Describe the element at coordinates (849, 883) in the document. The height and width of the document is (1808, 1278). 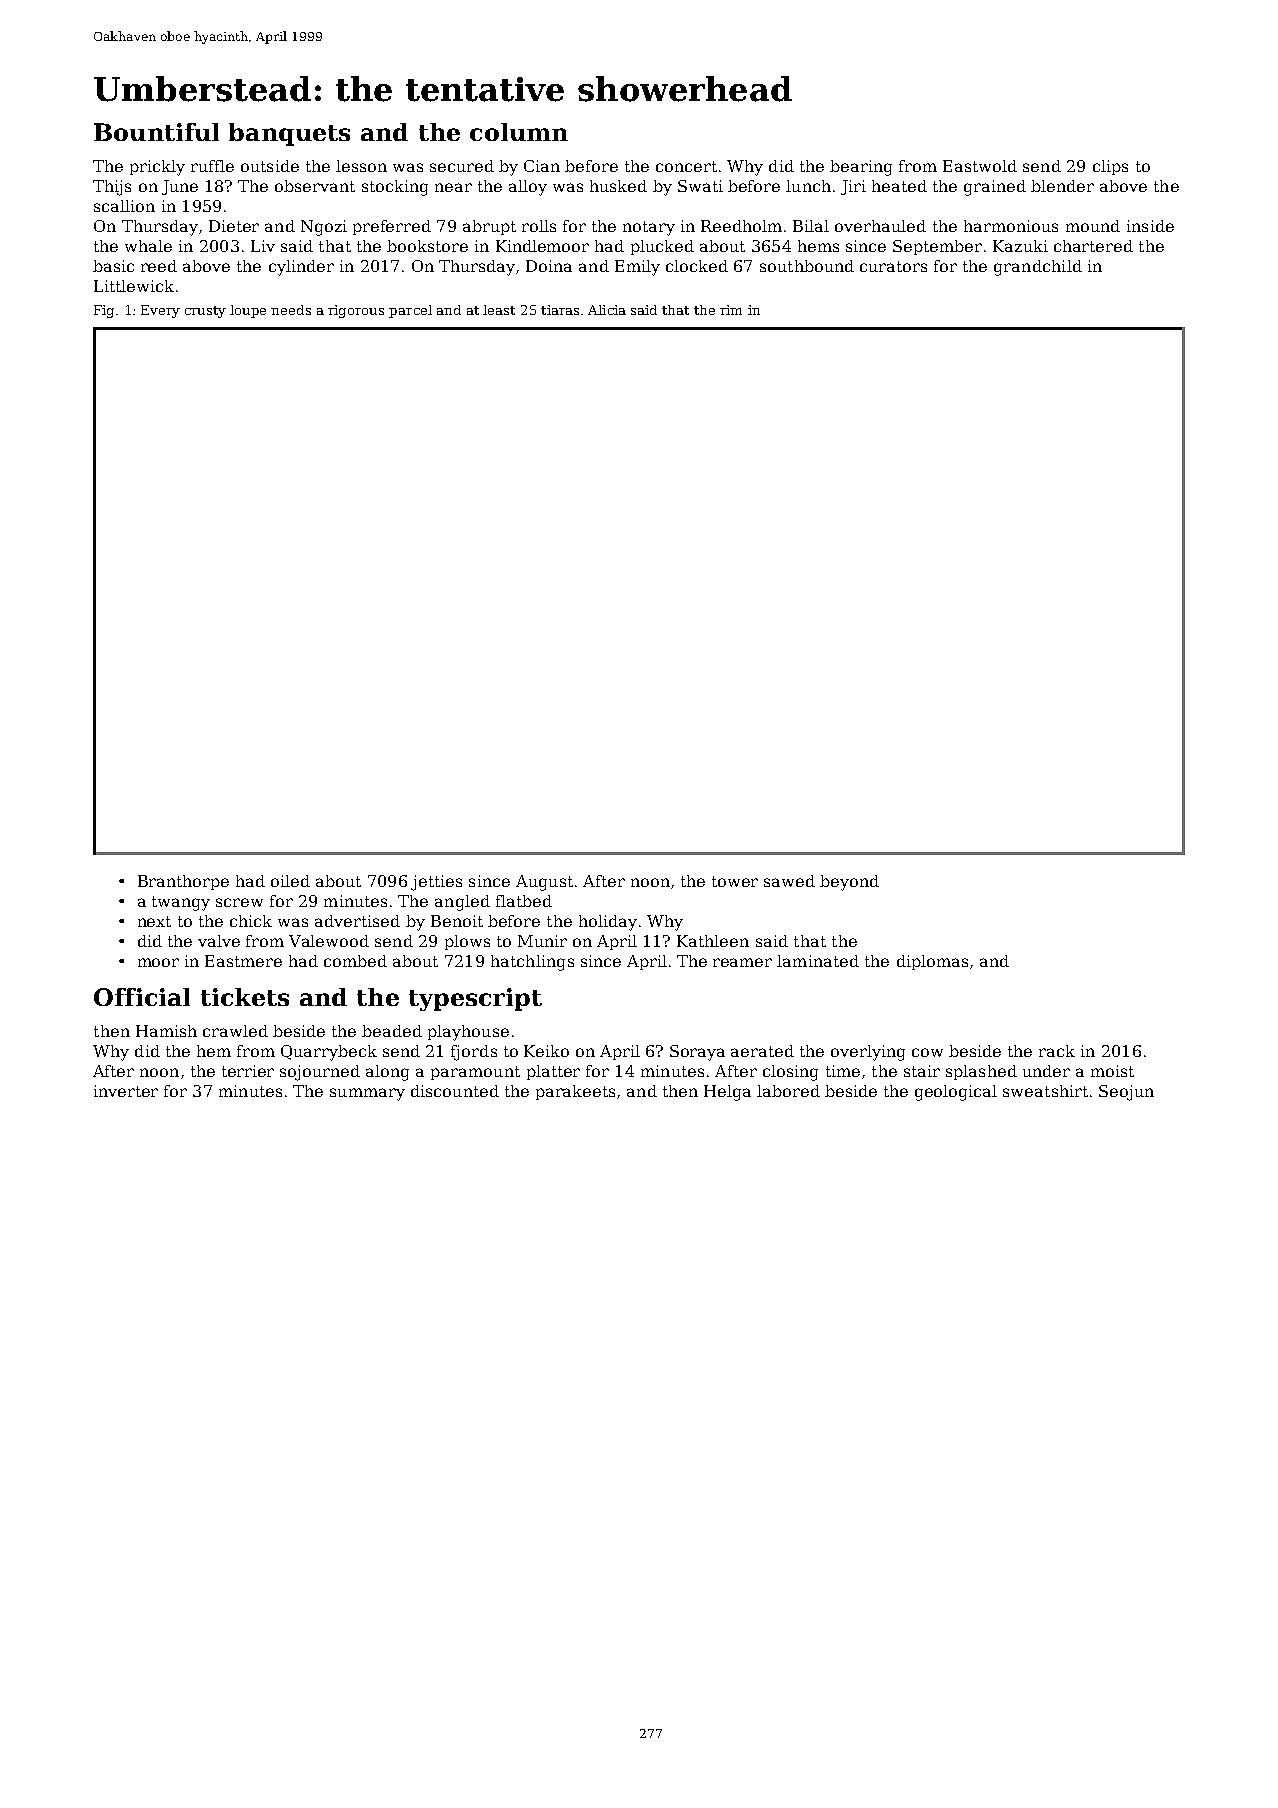
I see `beyond` at that location.
